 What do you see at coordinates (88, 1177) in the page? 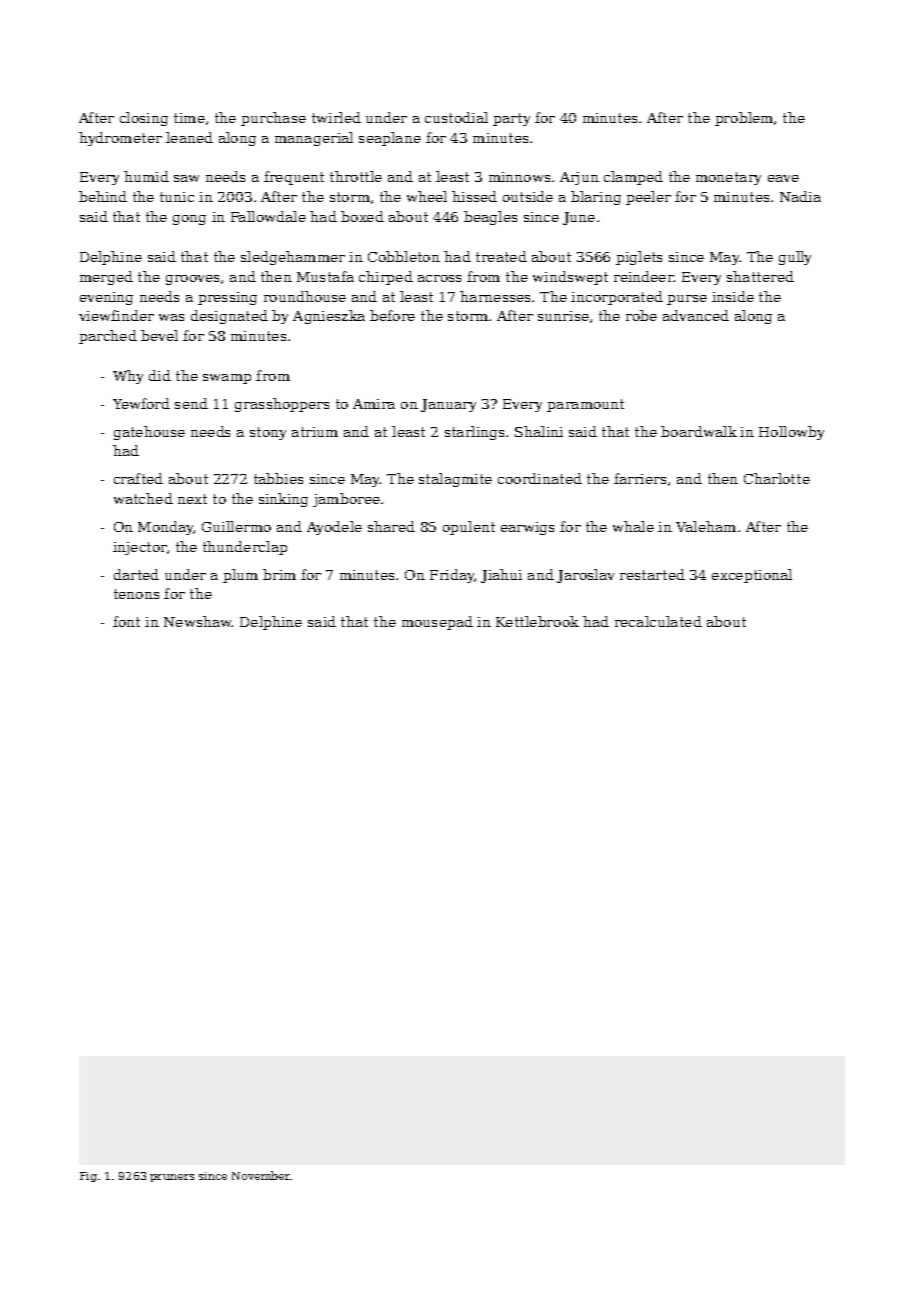
I see `Fig` at bounding box center [88, 1177].
